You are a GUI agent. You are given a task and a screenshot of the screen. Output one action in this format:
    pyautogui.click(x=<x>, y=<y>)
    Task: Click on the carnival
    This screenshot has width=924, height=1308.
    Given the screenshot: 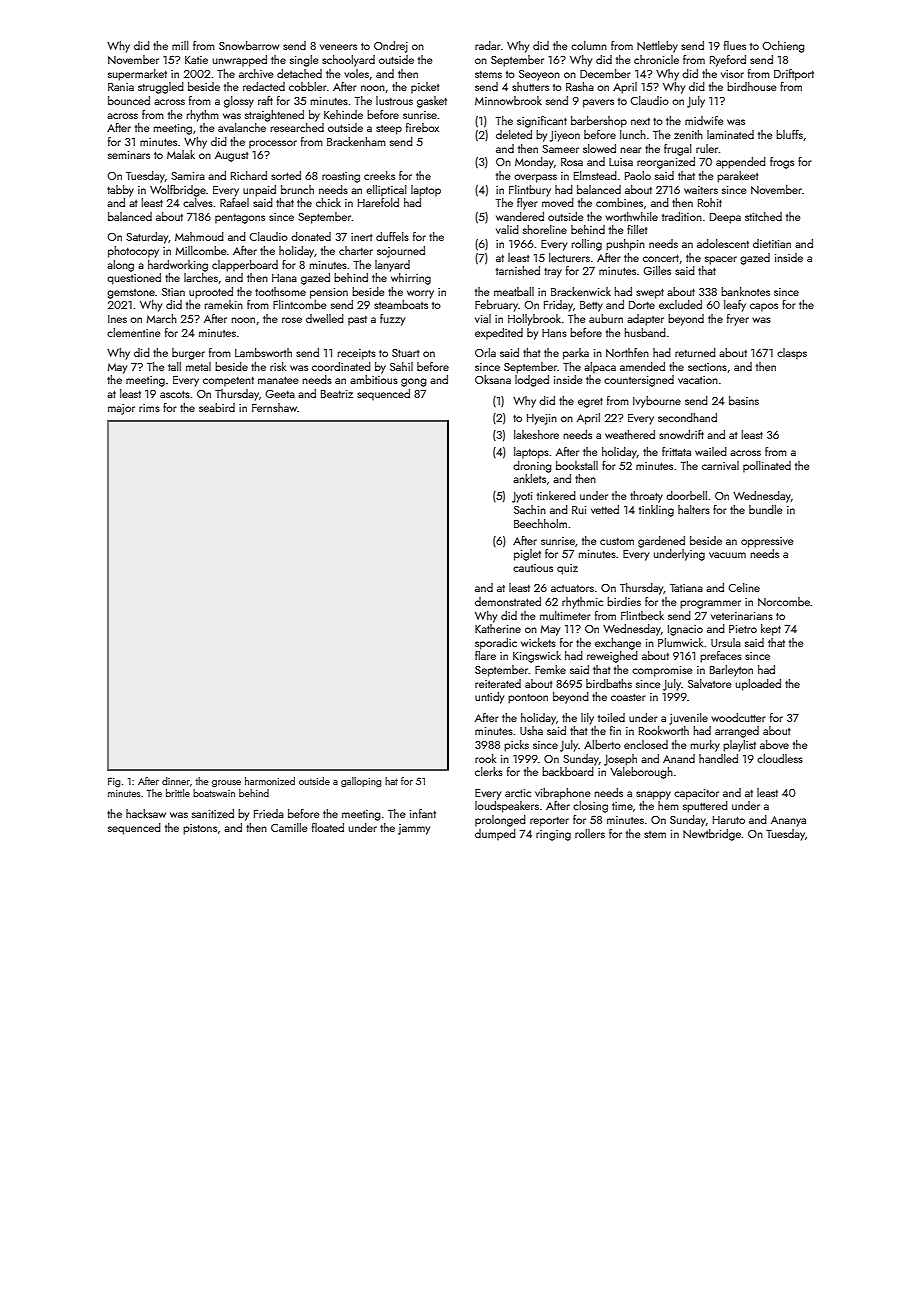 What is the action you would take?
    pyautogui.click(x=720, y=465)
